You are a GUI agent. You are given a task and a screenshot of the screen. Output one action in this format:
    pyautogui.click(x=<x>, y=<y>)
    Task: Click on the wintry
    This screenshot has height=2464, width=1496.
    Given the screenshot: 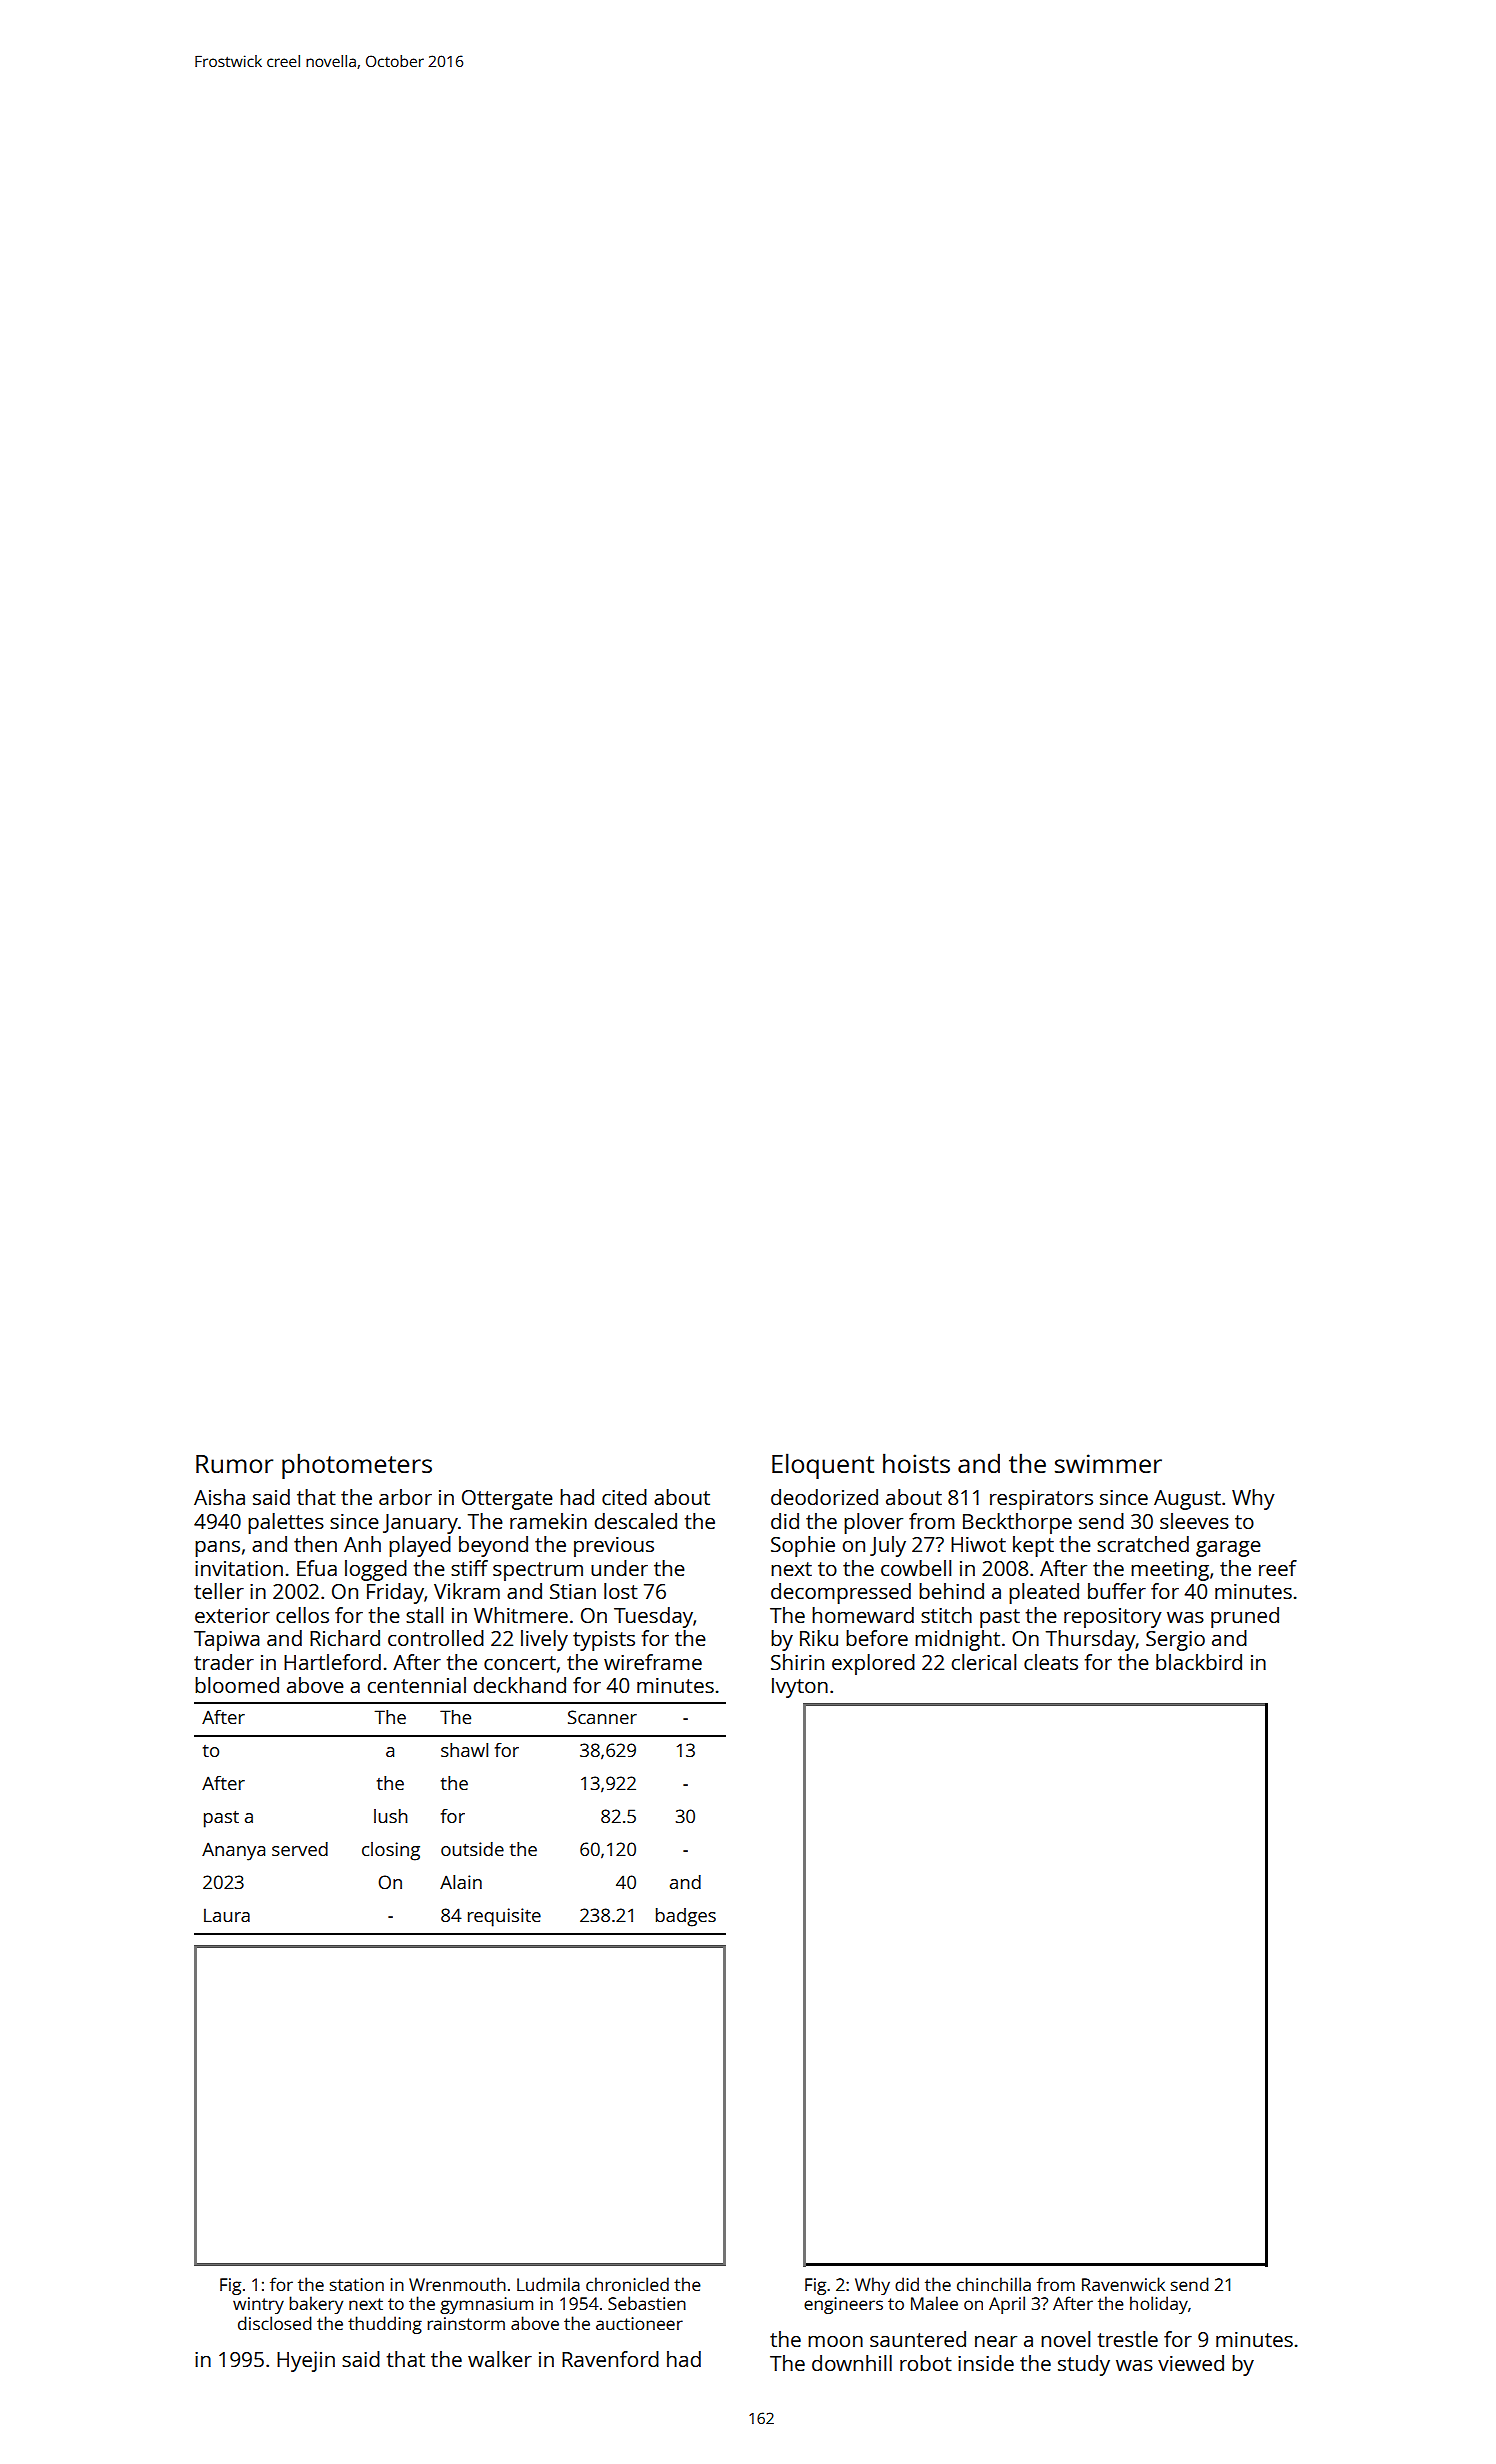 What is the action you would take?
    pyautogui.click(x=258, y=2305)
